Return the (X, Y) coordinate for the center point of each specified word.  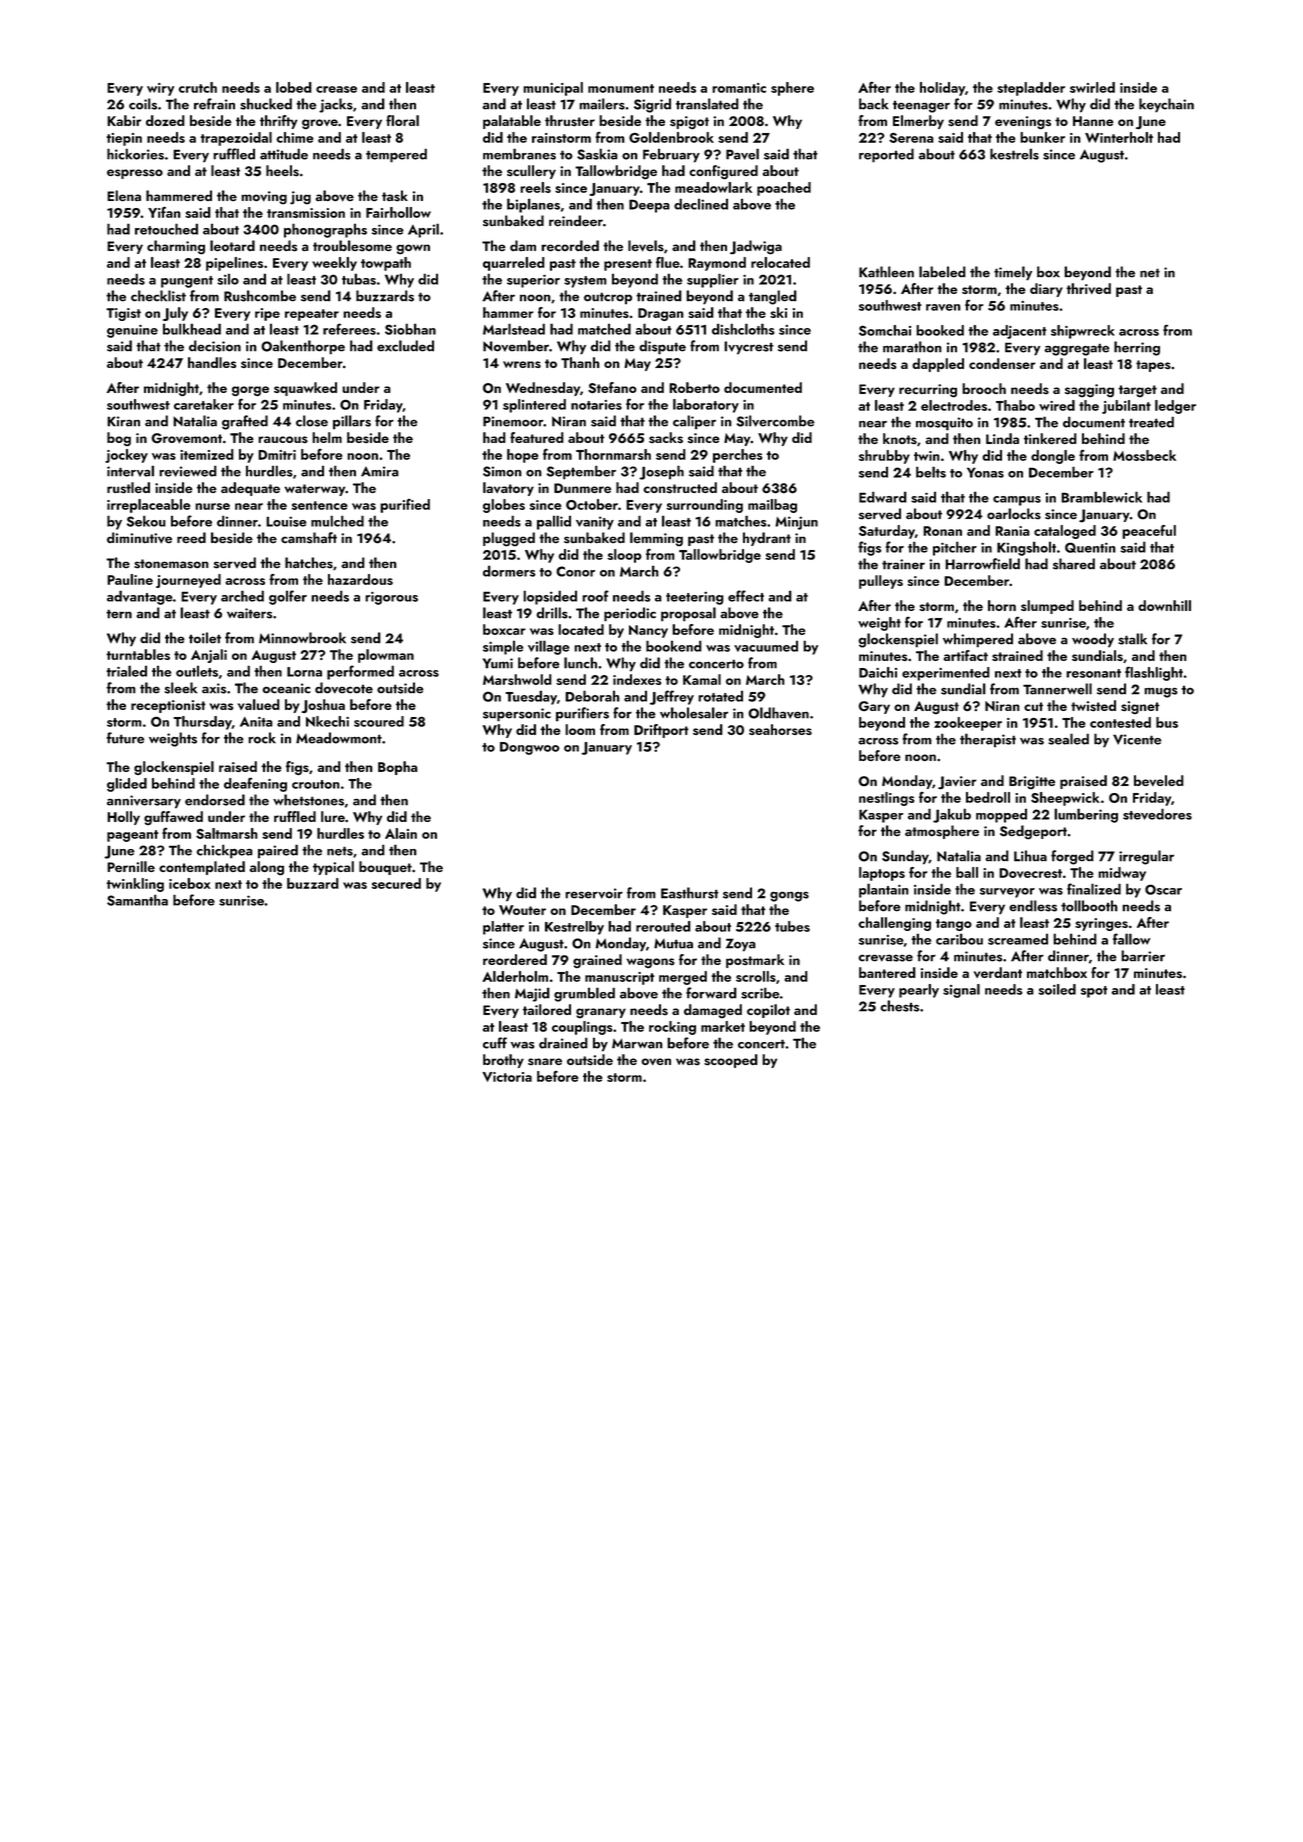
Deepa (649, 206)
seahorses (780, 729)
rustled (128, 487)
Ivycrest (749, 348)
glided (127, 785)
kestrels (1014, 154)
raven (943, 307)
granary (601, 1013)
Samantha (137, 900)
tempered (396, 155)
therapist (988, 740)
